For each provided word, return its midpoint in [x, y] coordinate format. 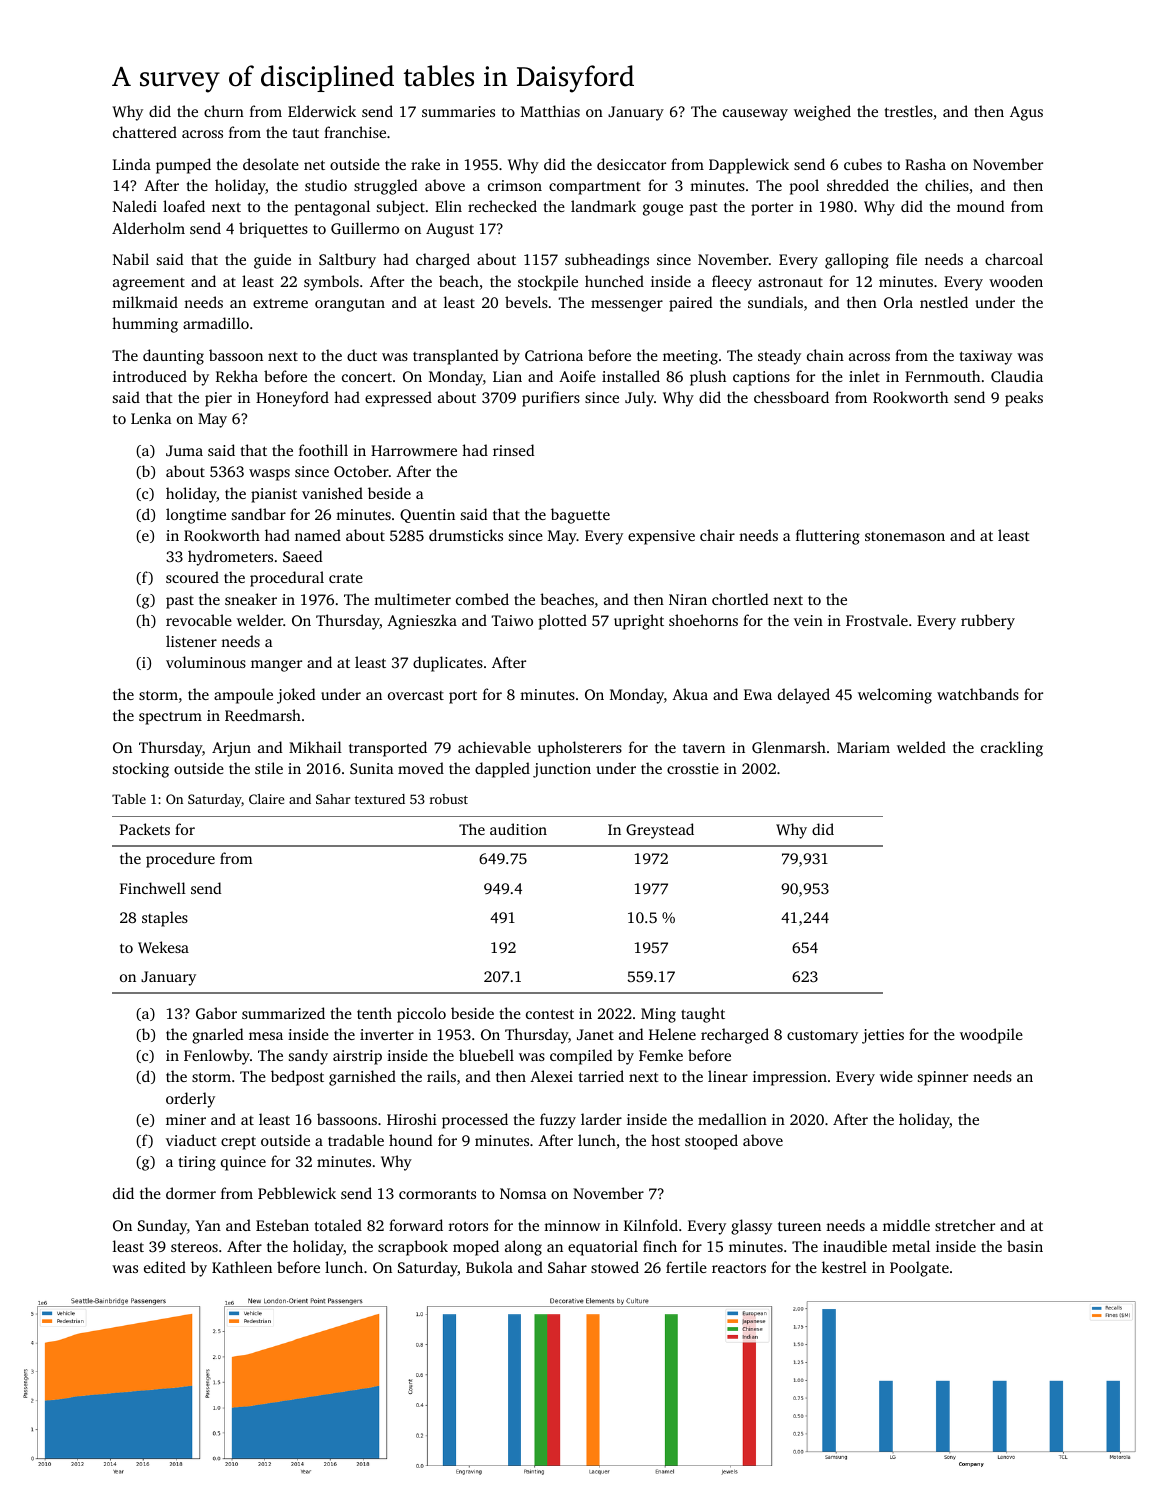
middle [906, 1225]
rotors [468, 1226]
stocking [141, 770]
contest [550, 1014]
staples [165, 919]
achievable [494, 747]
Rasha [925, 164]
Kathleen [242, 1267]
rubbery [988, 622]
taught [703, 1015]
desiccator [631, 164]
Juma [184, 450]
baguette [580, 516]
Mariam [863, 747]
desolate [271, 164]
